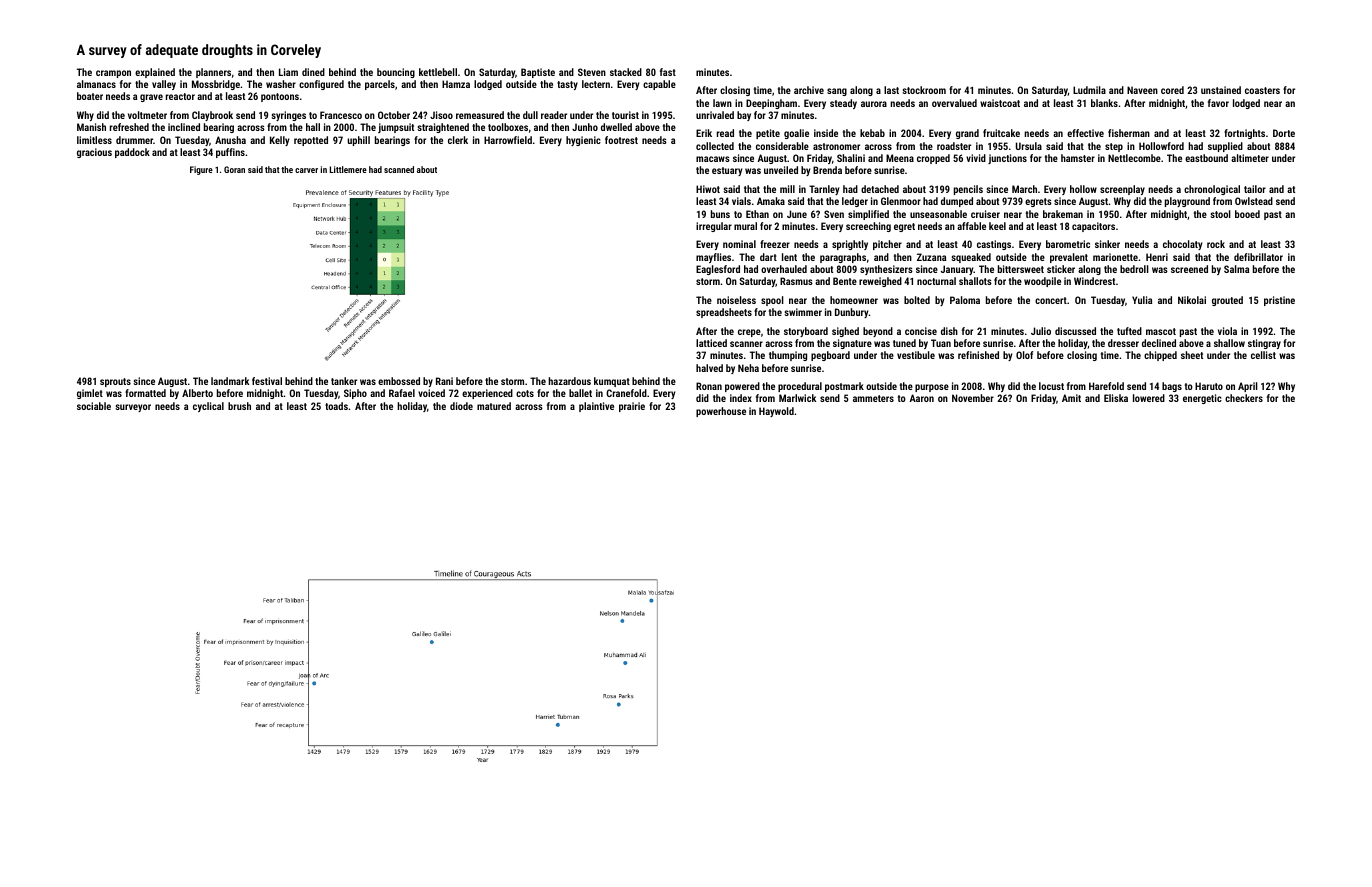 This page has height=887, width=1372. Describe the element at coordinates (1225, 147) in the page. I see `supplied` at that location.
